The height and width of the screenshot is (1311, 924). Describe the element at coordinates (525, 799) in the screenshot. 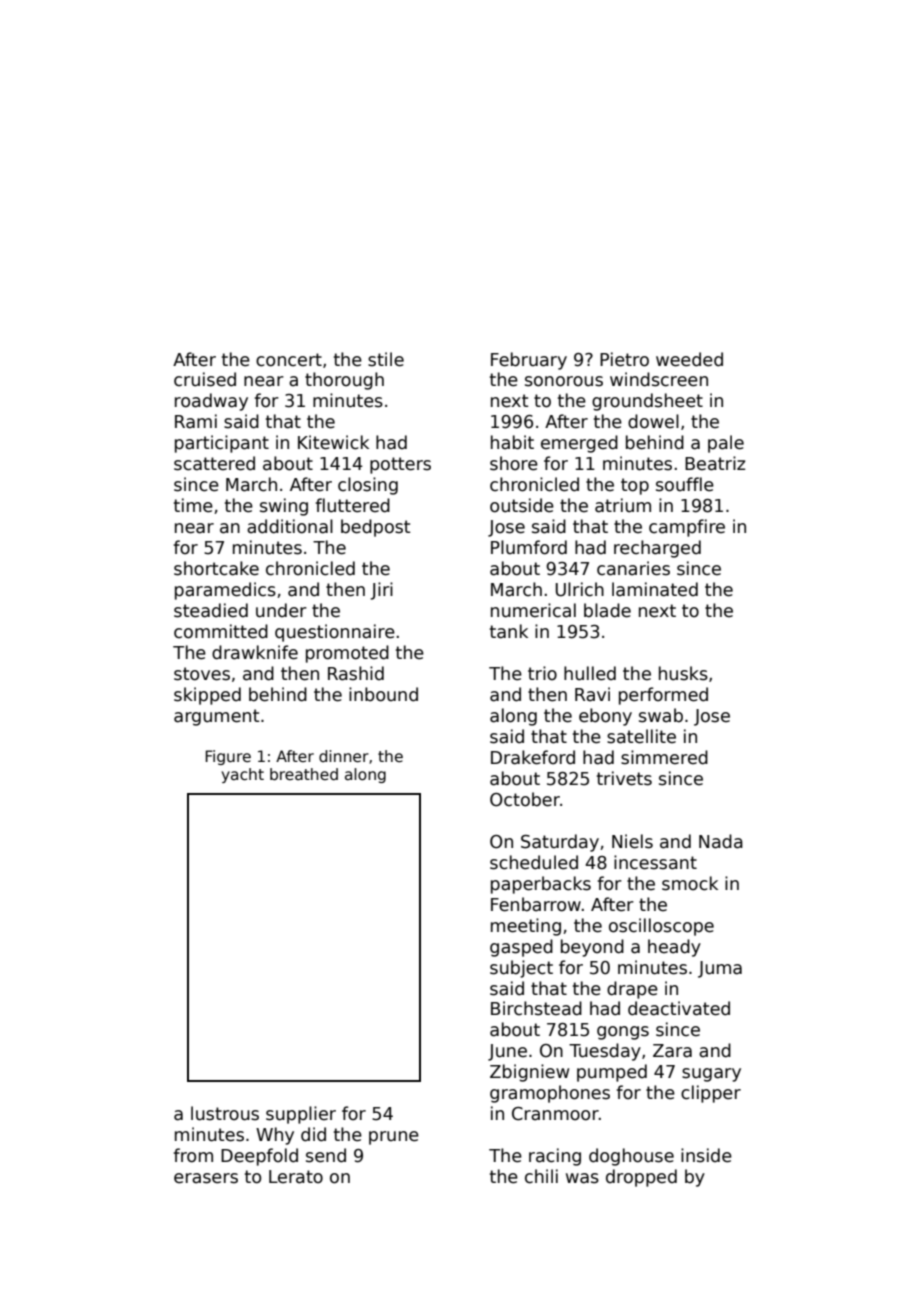

I see `October` at that location.
